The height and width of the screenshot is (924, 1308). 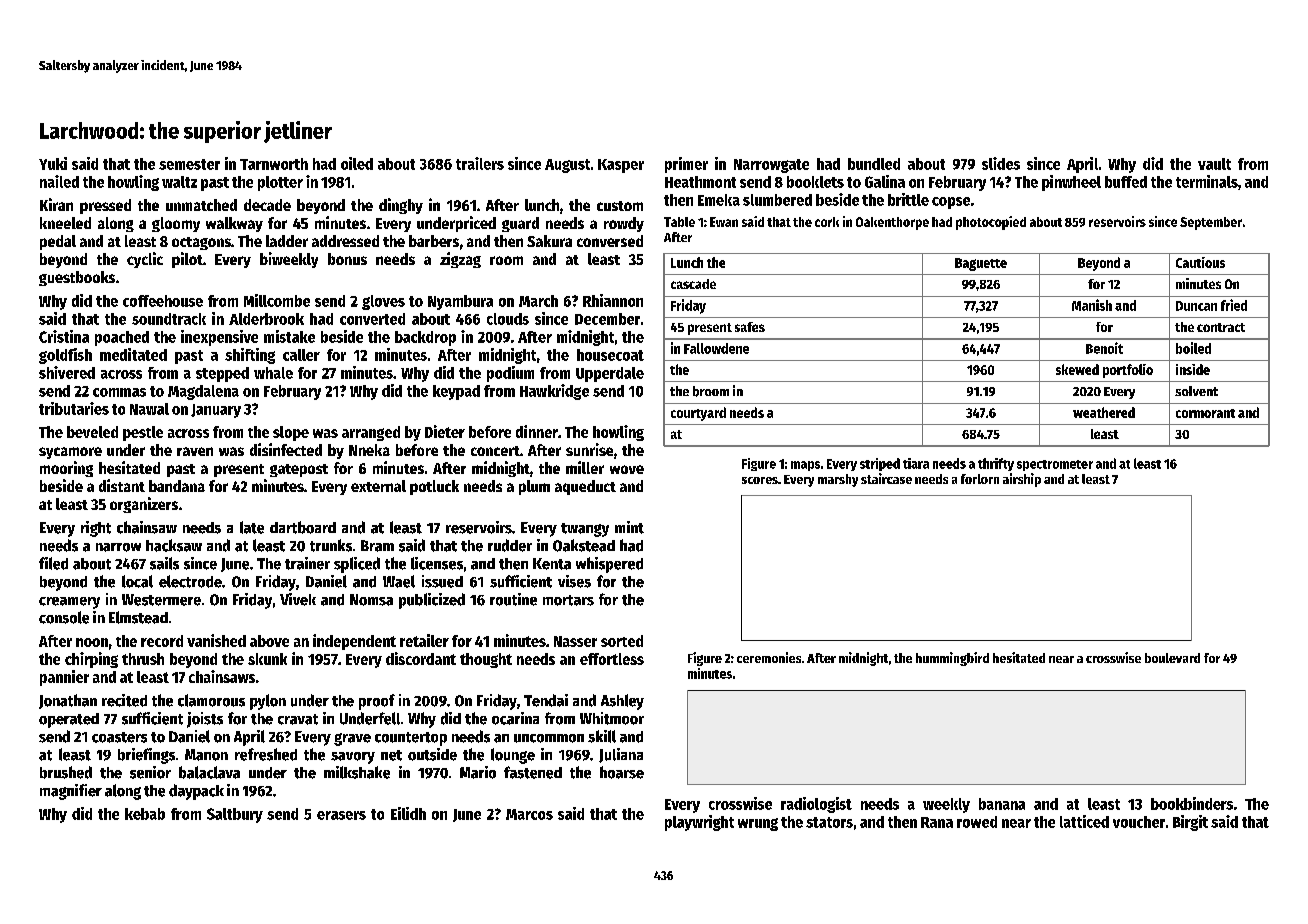 I want to click on Saltbury, so click(x=235, y=815).
